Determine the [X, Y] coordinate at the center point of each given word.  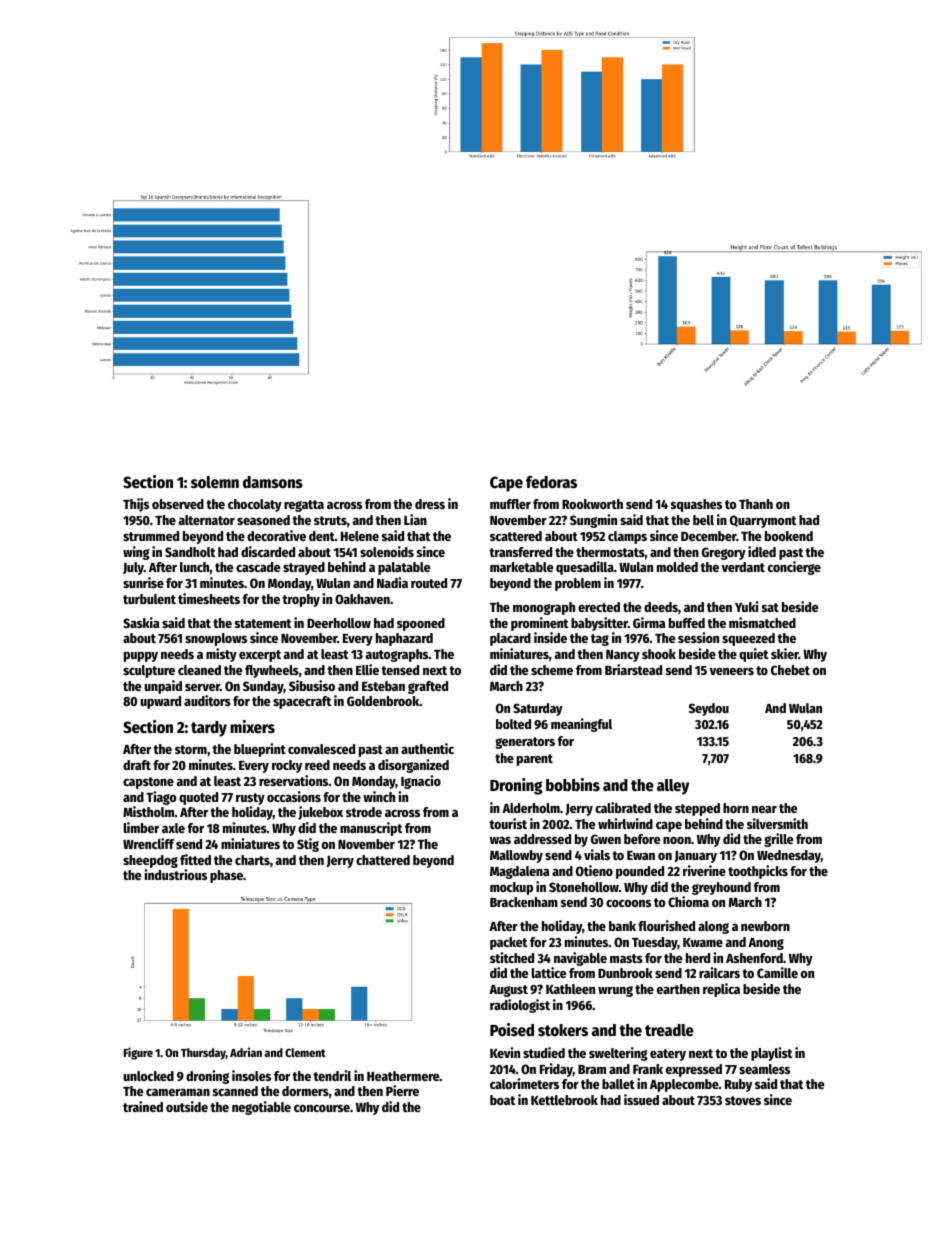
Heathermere [403, 1076]
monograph [544, 608]
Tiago [161, 798]
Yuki [746, 606]
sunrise [143, 582]
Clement [305, 1052]
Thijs [136, 505]
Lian [415, 519]
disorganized [413, 766]
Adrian [246, 1052]
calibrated [623, 807]
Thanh [756, 504]
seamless [764, 1069]
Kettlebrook [564, 1100]
